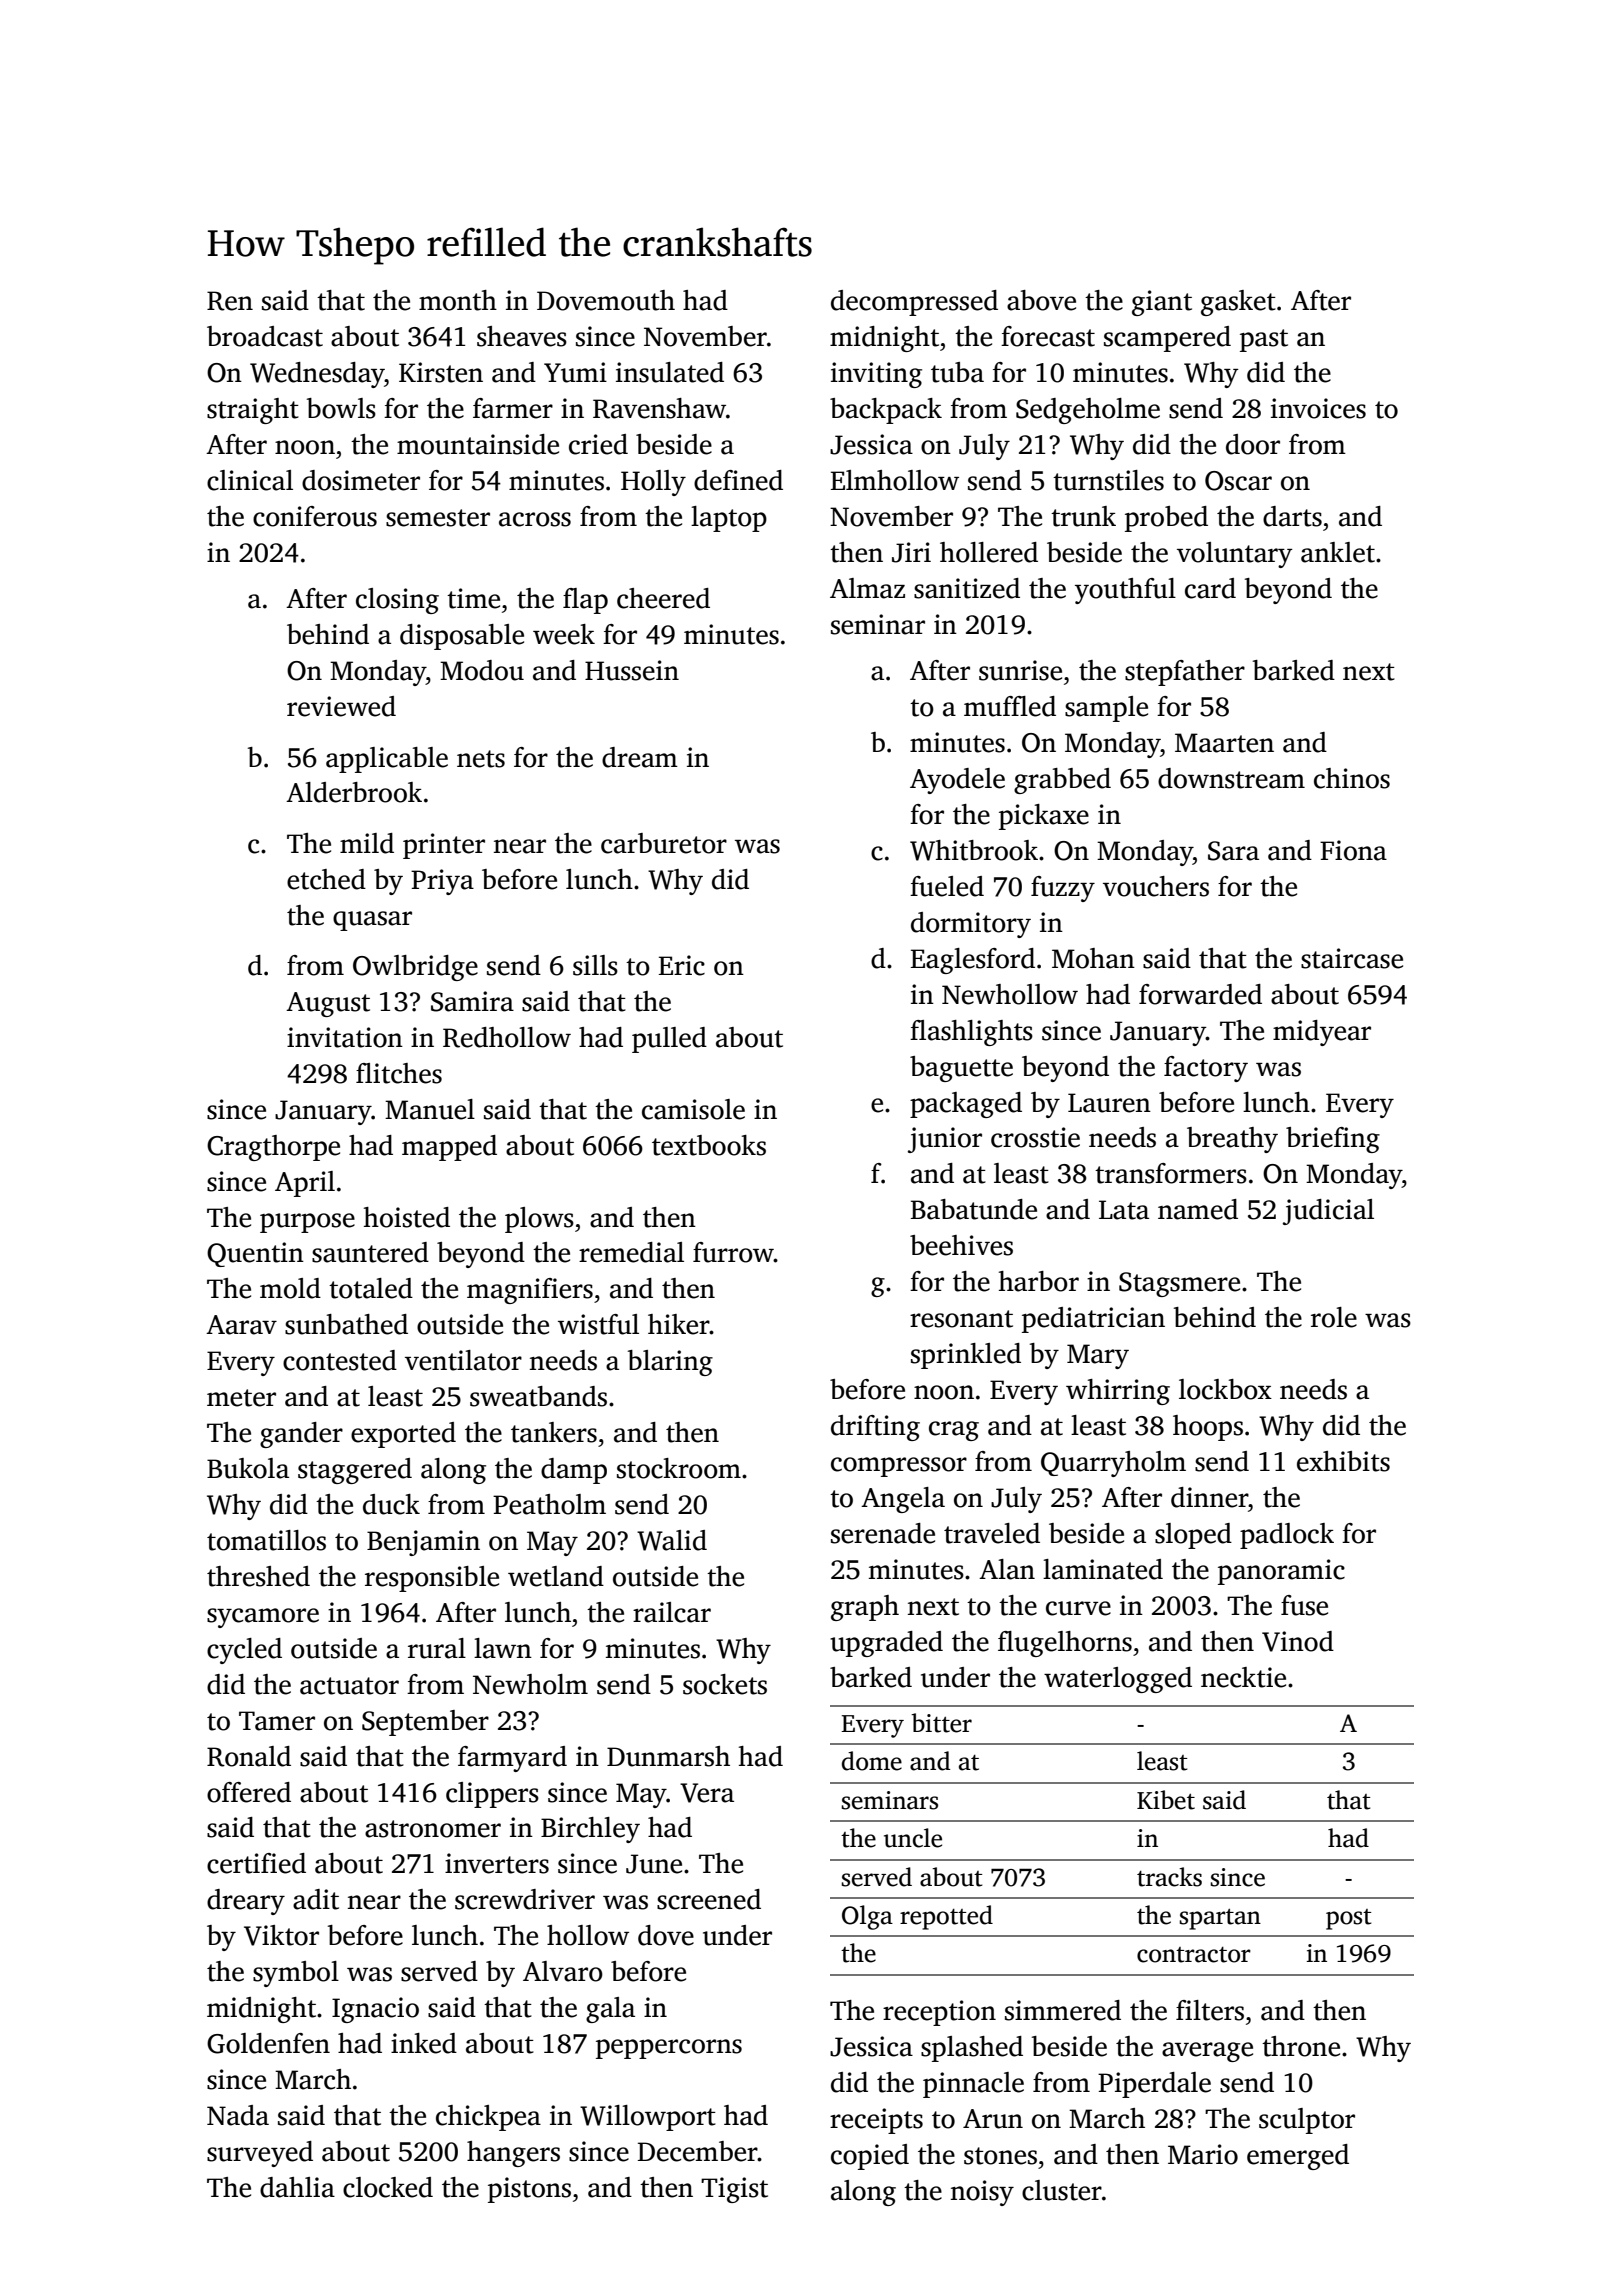  What do you see at coordinates (734, 2190) in the image?
I see `Tigist` at bounding box center [734, 2190].
